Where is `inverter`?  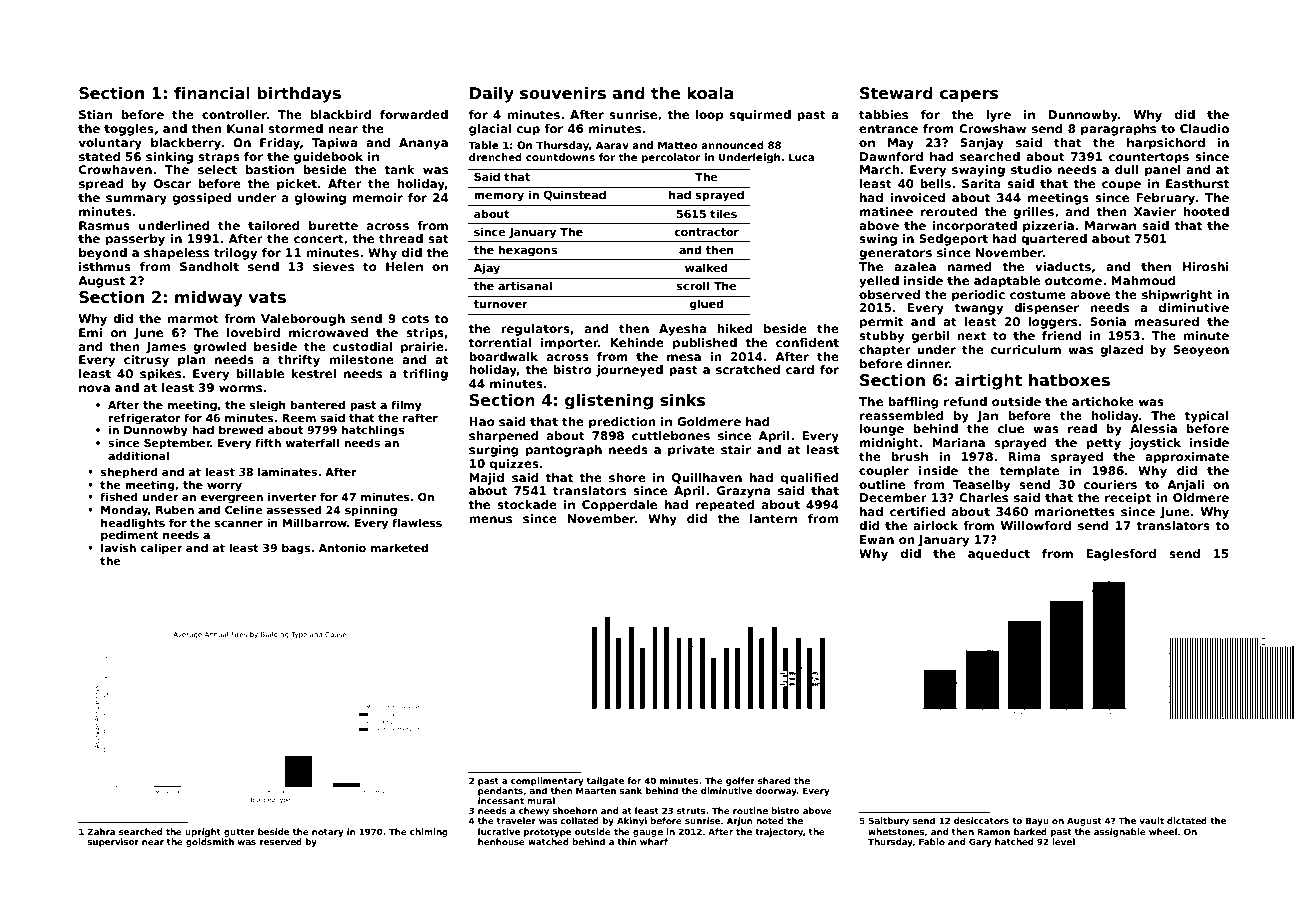 inverter is located at coordinates (292, 496).
